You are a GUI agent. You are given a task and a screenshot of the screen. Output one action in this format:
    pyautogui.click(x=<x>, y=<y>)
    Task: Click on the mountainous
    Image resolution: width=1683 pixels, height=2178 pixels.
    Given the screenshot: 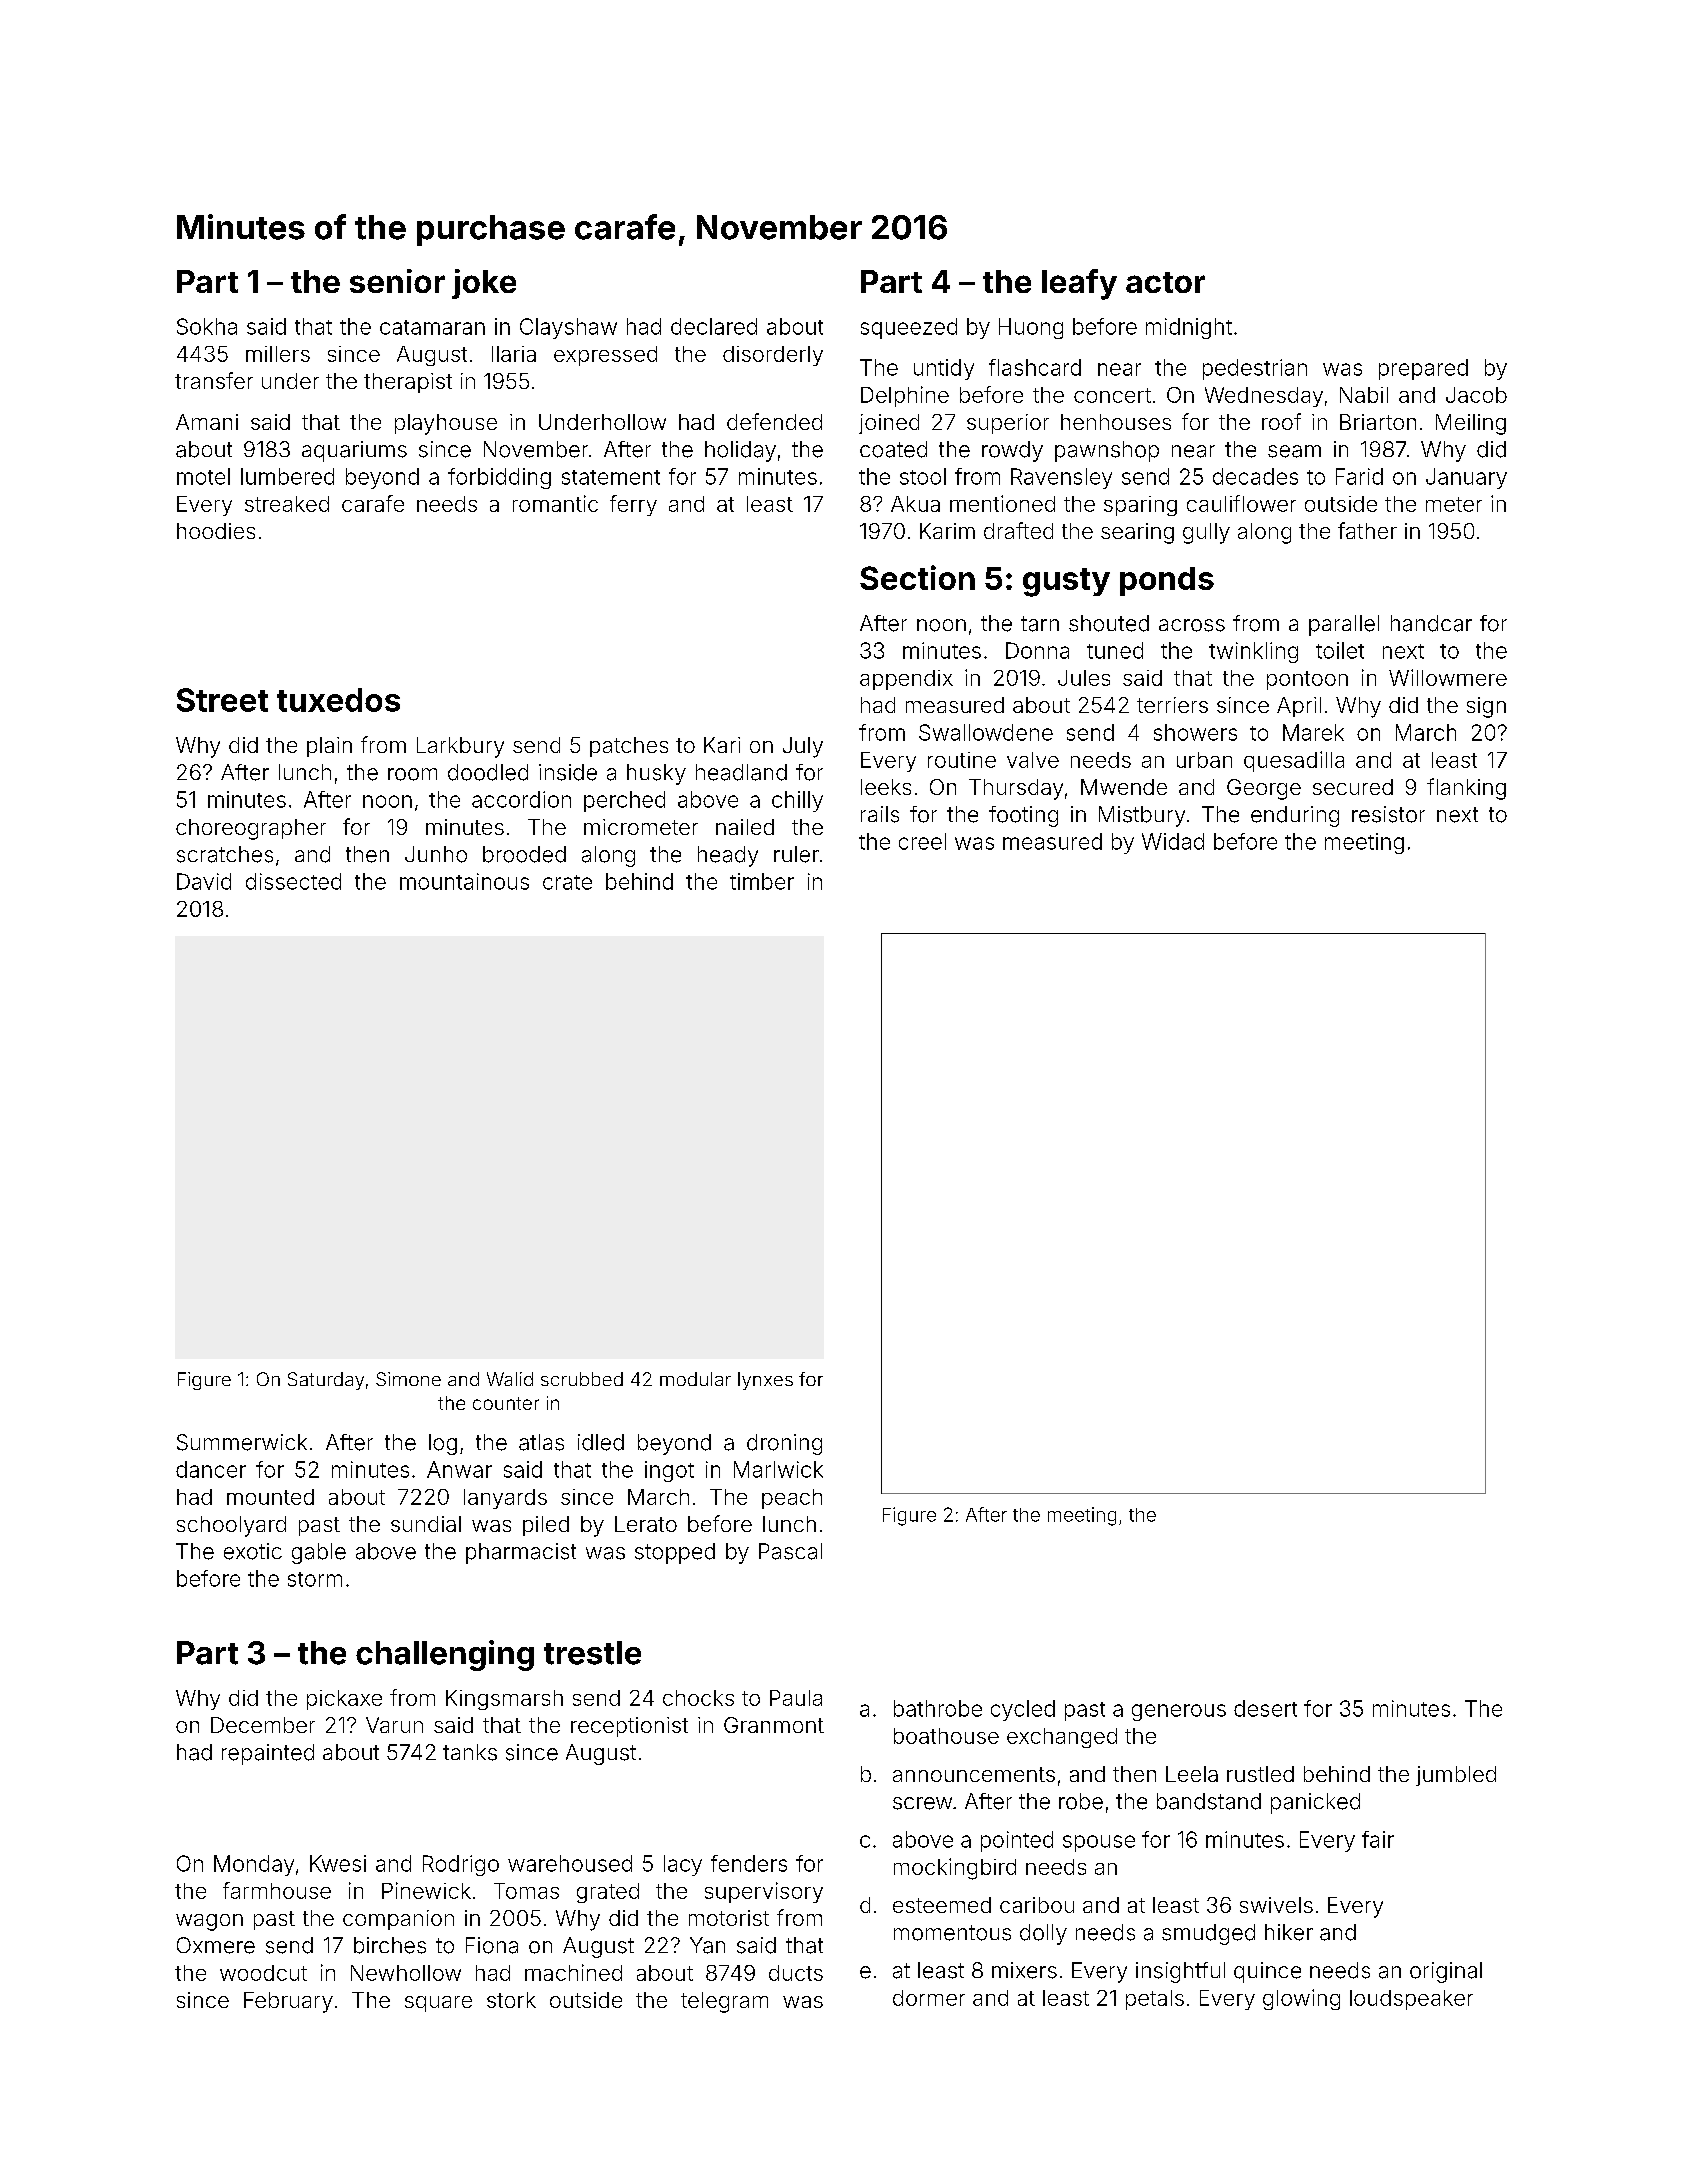 What is the action you would take?
    pyautogui.click(x=464, y=881)
